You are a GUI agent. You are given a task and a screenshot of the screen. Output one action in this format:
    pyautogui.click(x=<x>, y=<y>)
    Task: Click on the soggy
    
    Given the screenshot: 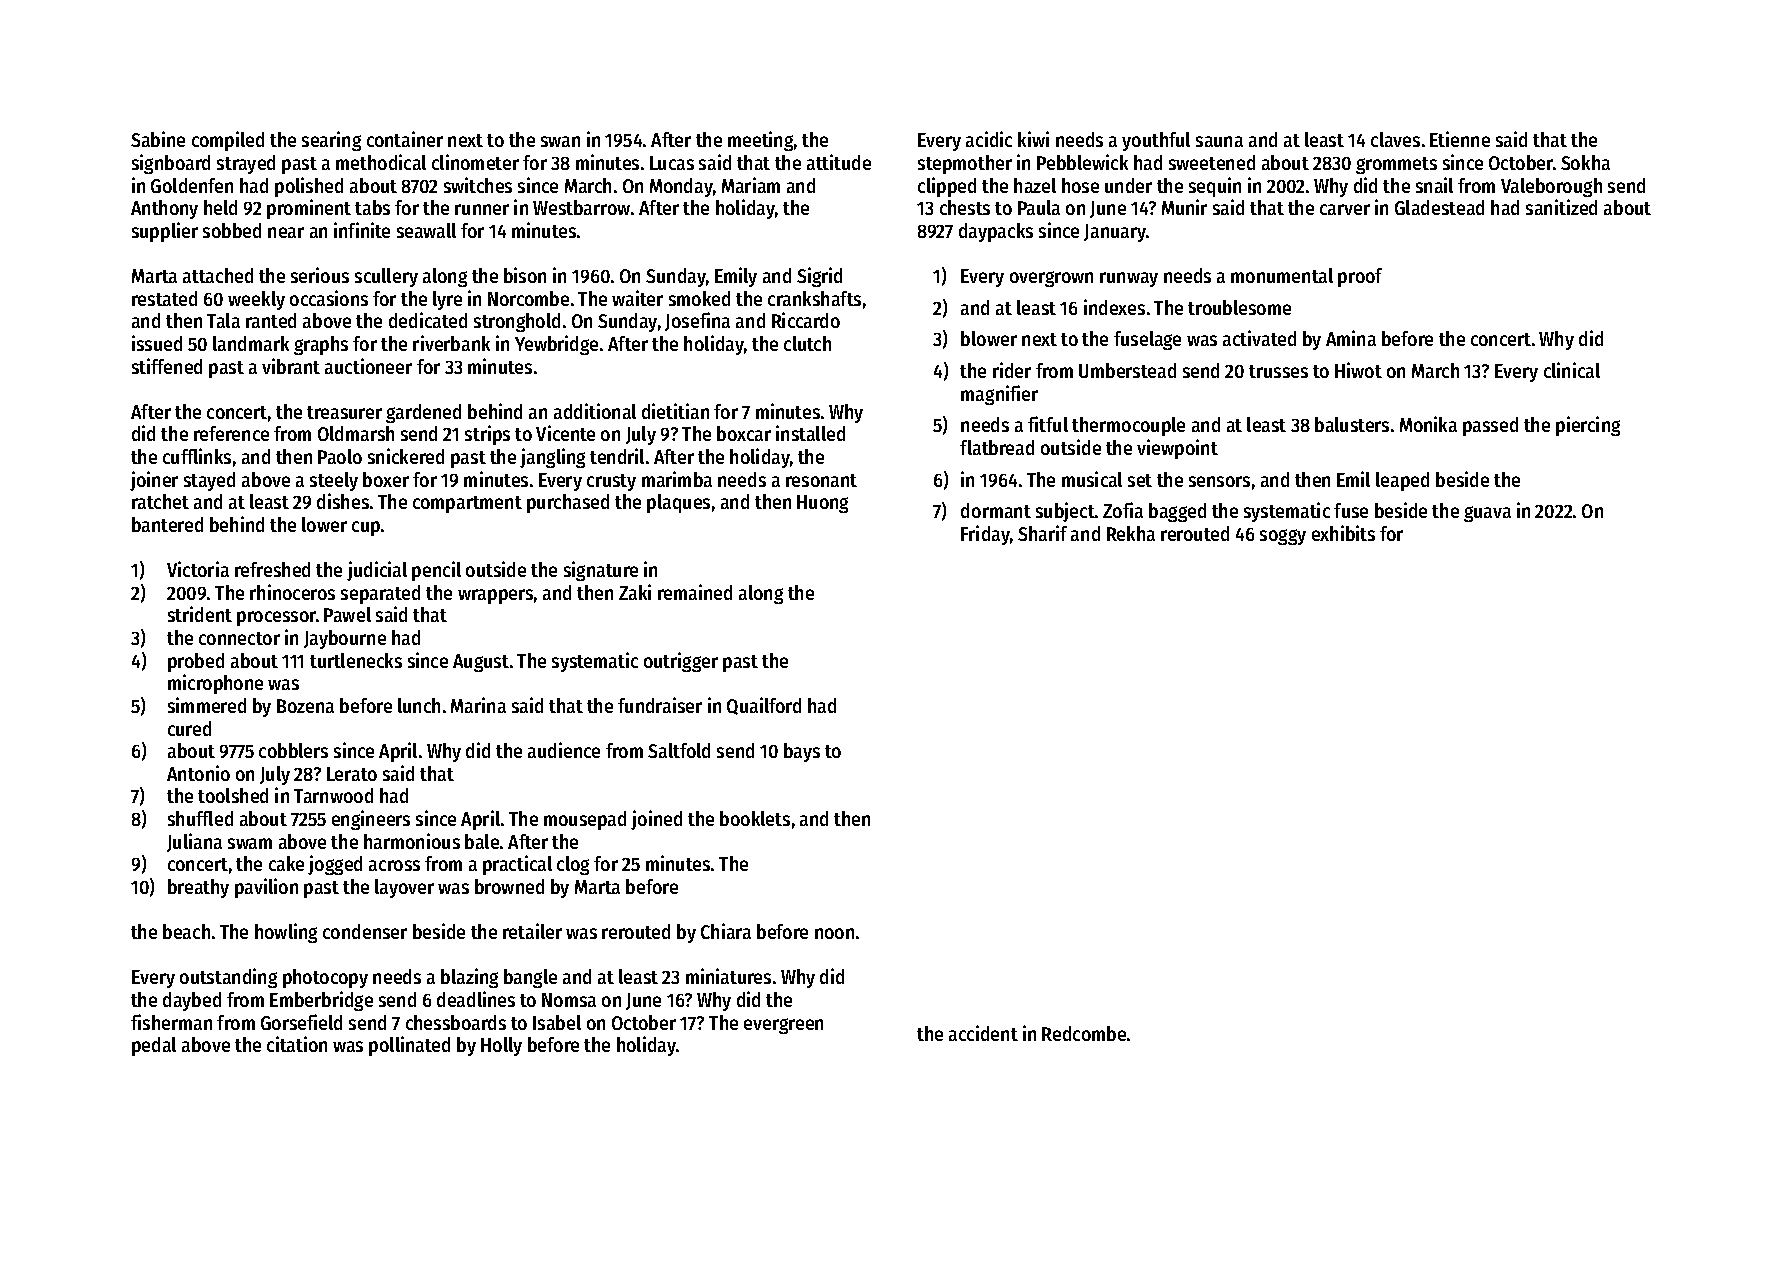 What is the action you would take?
    pyautogui.click(x=1283, y=537)
